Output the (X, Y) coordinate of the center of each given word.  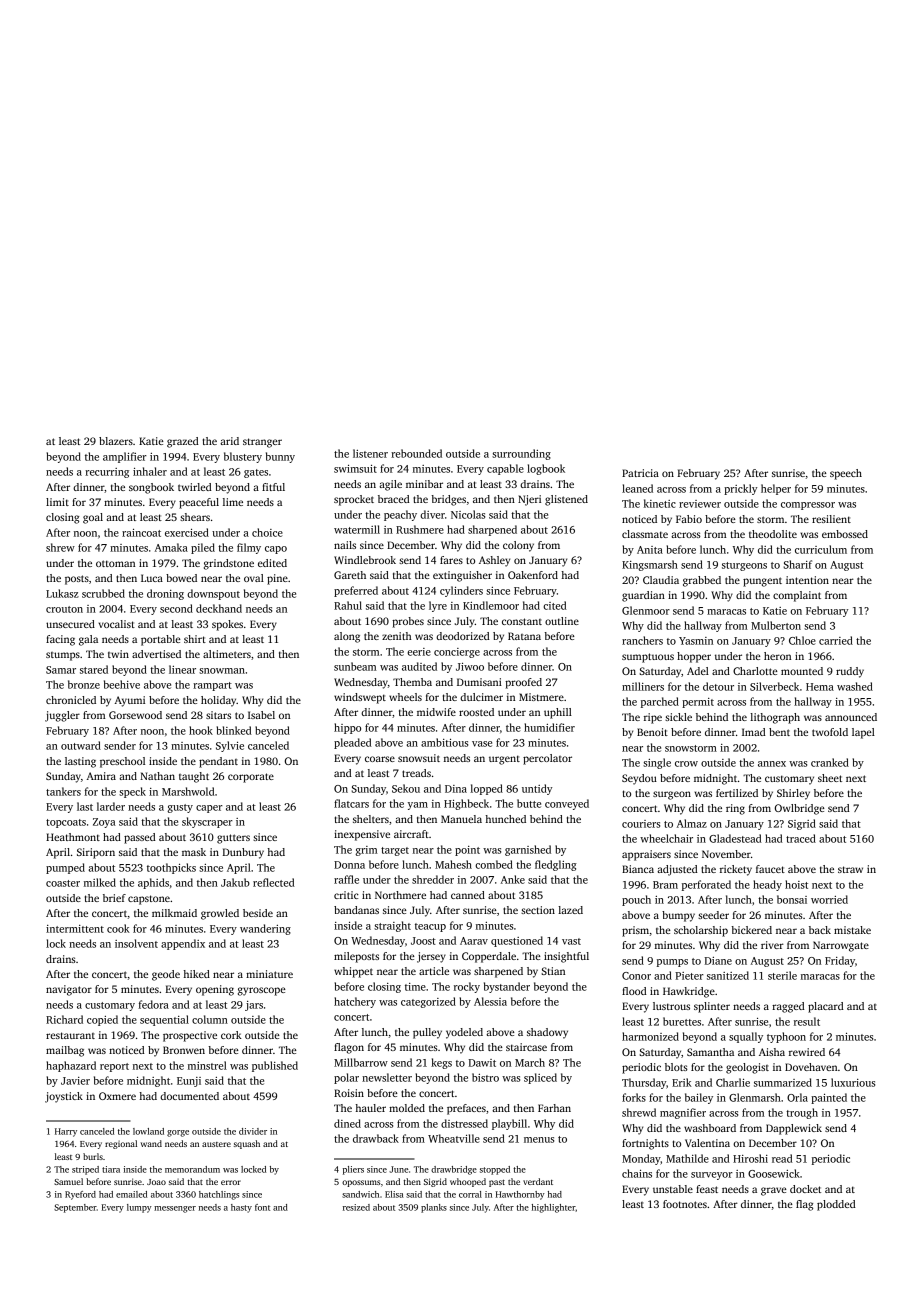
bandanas (356, 910)
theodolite (773, 534)
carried (836, 640)
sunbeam (355, 666)
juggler (62, 716)
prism (635, 931)
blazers (116, 441)
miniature (269, 974)
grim (366, 851)
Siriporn (96, 853)
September (75, 1208)
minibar (424, 484)
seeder (713, 915)
